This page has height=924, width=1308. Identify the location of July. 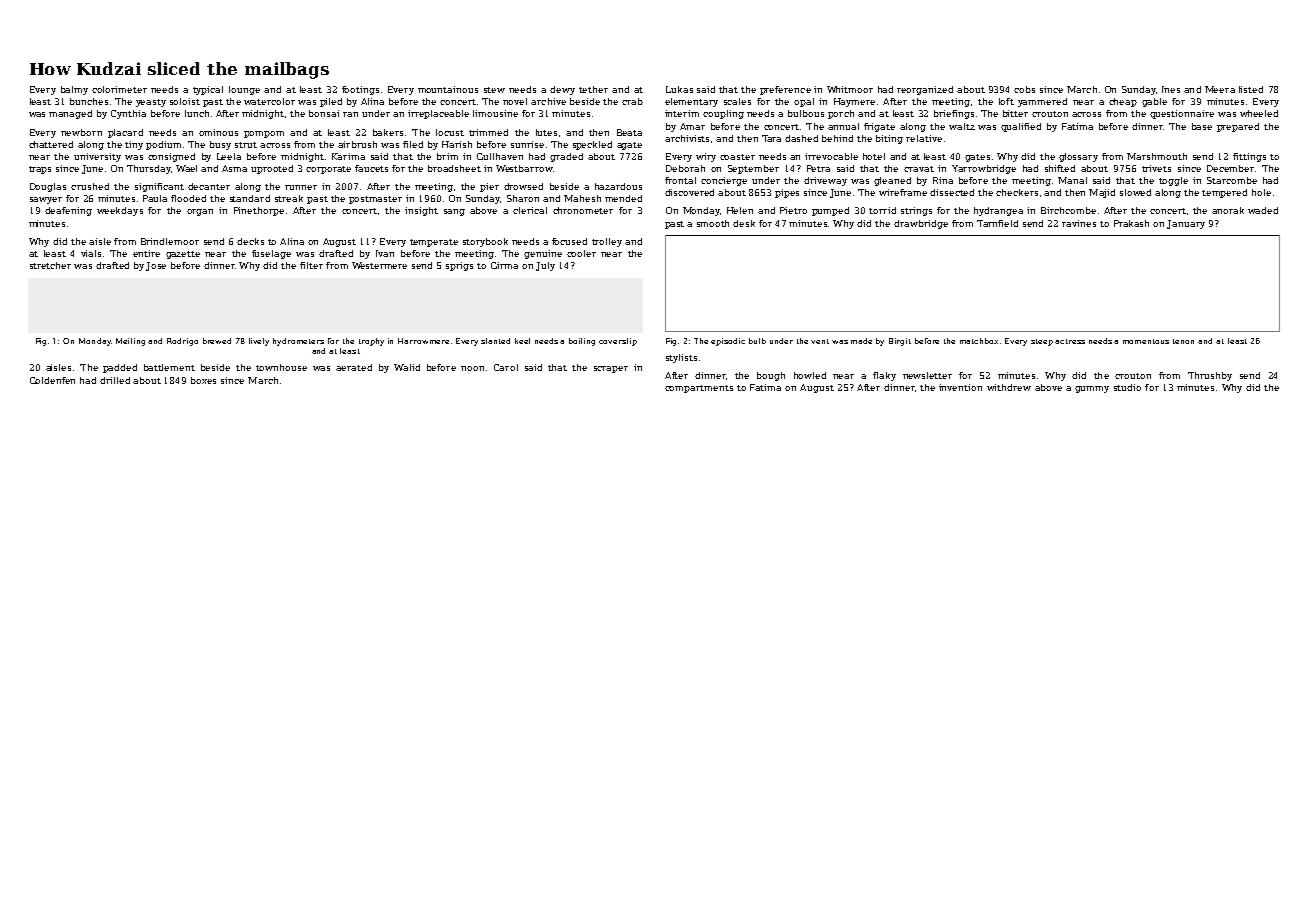
(545, 266).
